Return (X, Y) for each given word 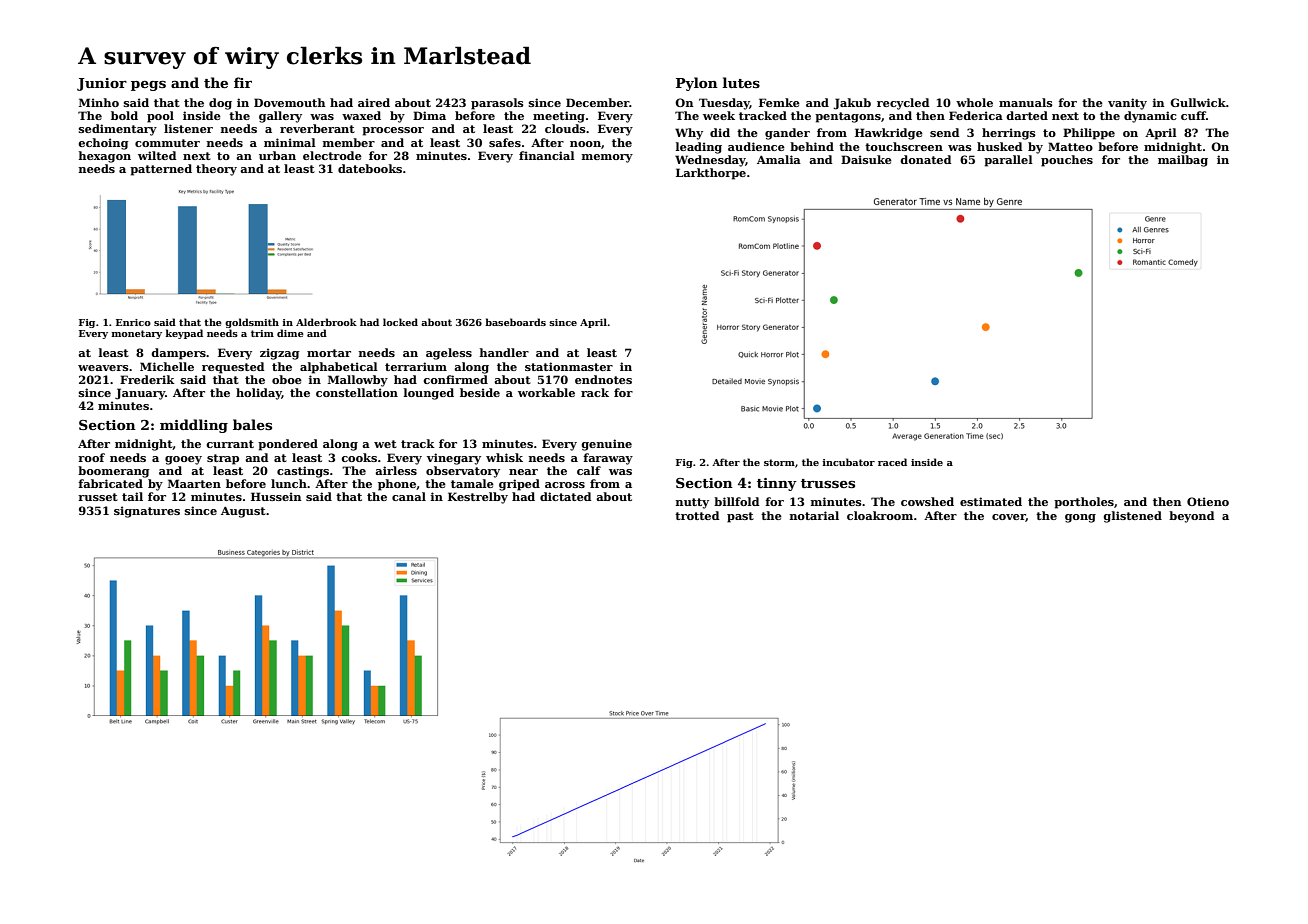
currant (230, 444)
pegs (148, 86)
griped (519, 485)
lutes (741, 82)
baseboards (515, 322)
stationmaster (569, 366)
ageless (449, 354)
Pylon (697, 84)
